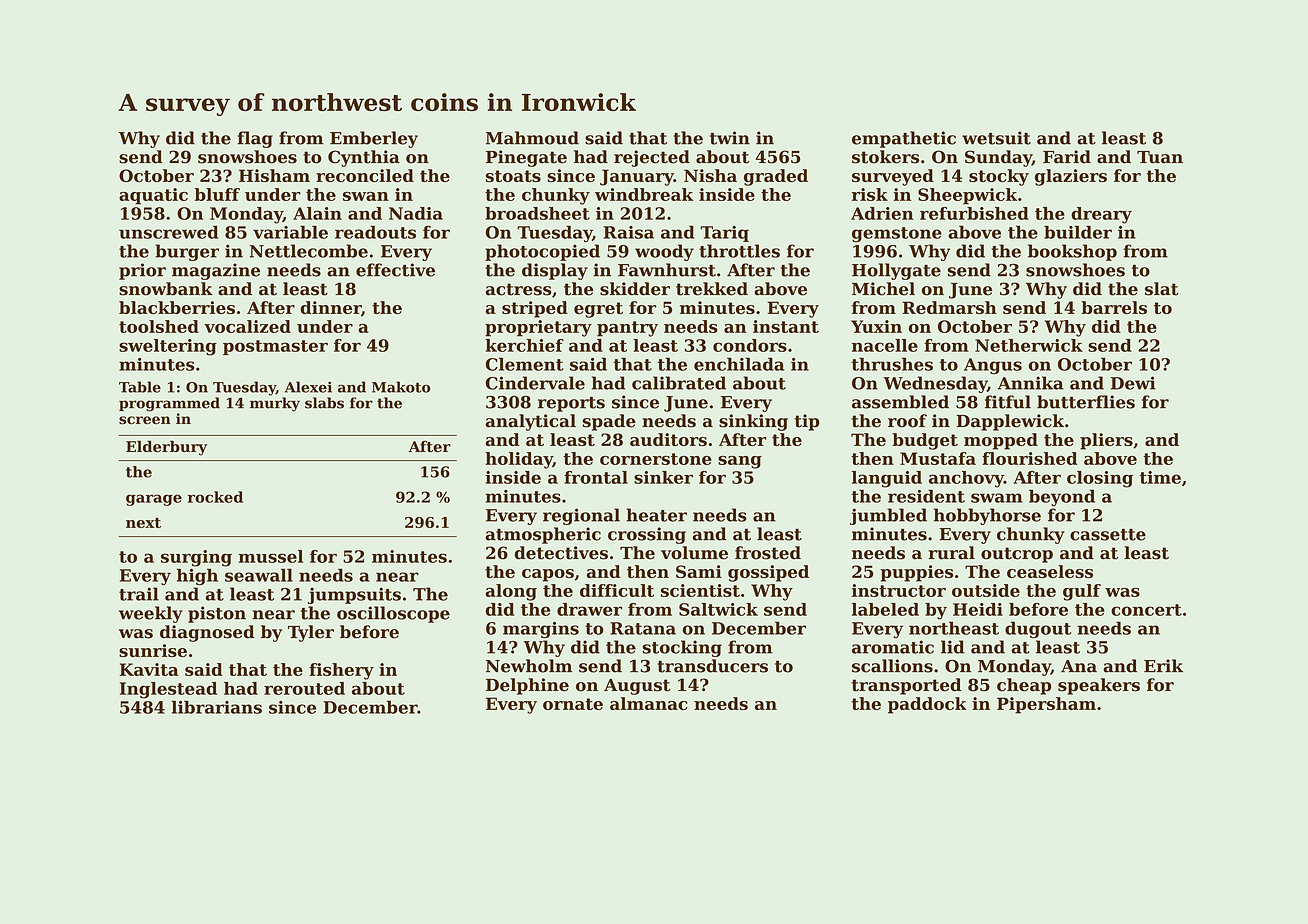 Image resolution: width=1308 pixels, height=924 pixels. Describe the element at coordinates (627, 329) in the screenshot. I see `pantry` at that location.
